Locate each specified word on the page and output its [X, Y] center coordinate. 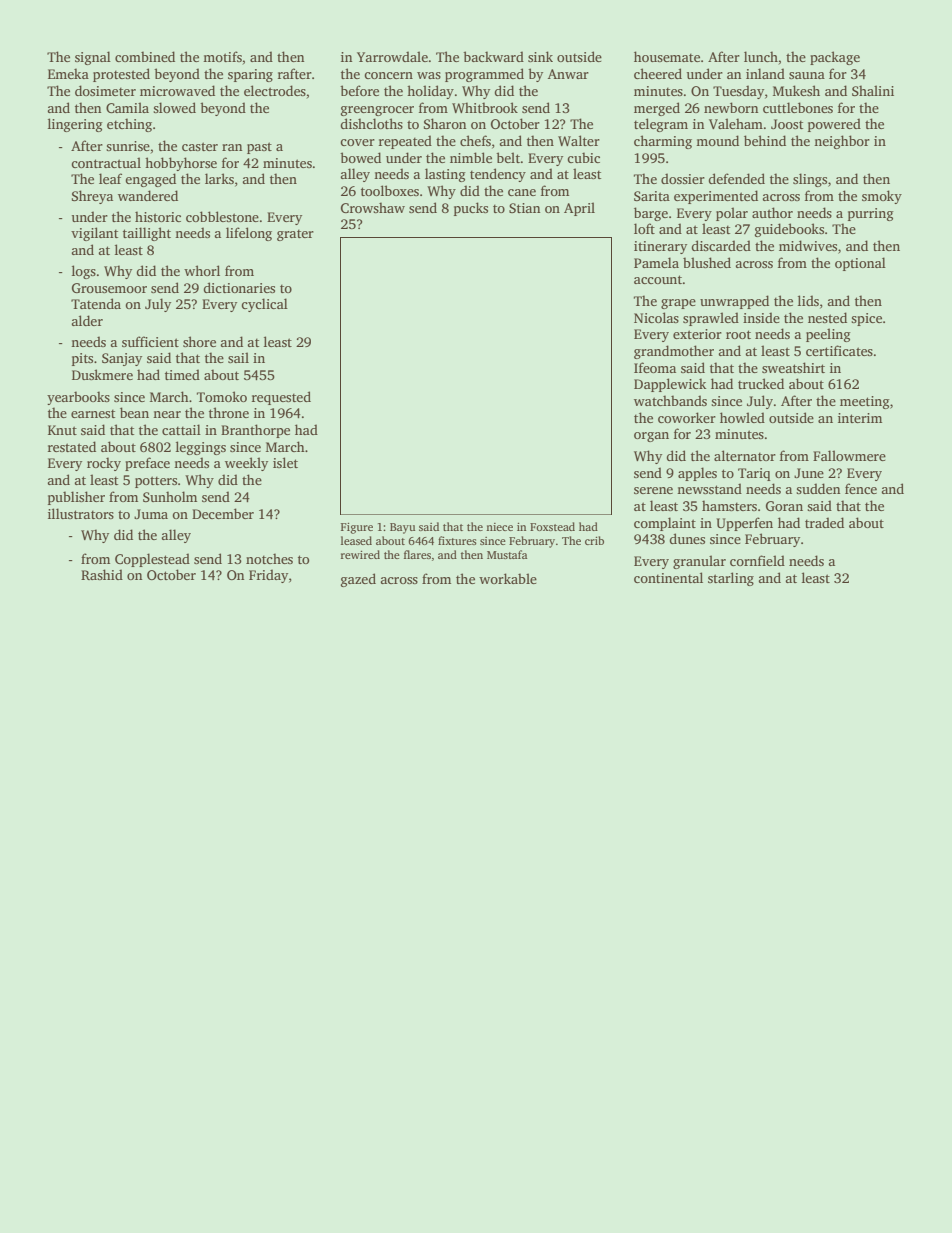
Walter [579, 140]
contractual [106, 162]
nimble [471, 157]
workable [508, 578]
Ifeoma [655, 367]
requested [281, 398]
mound [717, 140]
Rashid [102, 574]
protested [121, 75]
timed [182, 374]
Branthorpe [255, 431]
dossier [683, 178]
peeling [828, 335]
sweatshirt [793, 367]
